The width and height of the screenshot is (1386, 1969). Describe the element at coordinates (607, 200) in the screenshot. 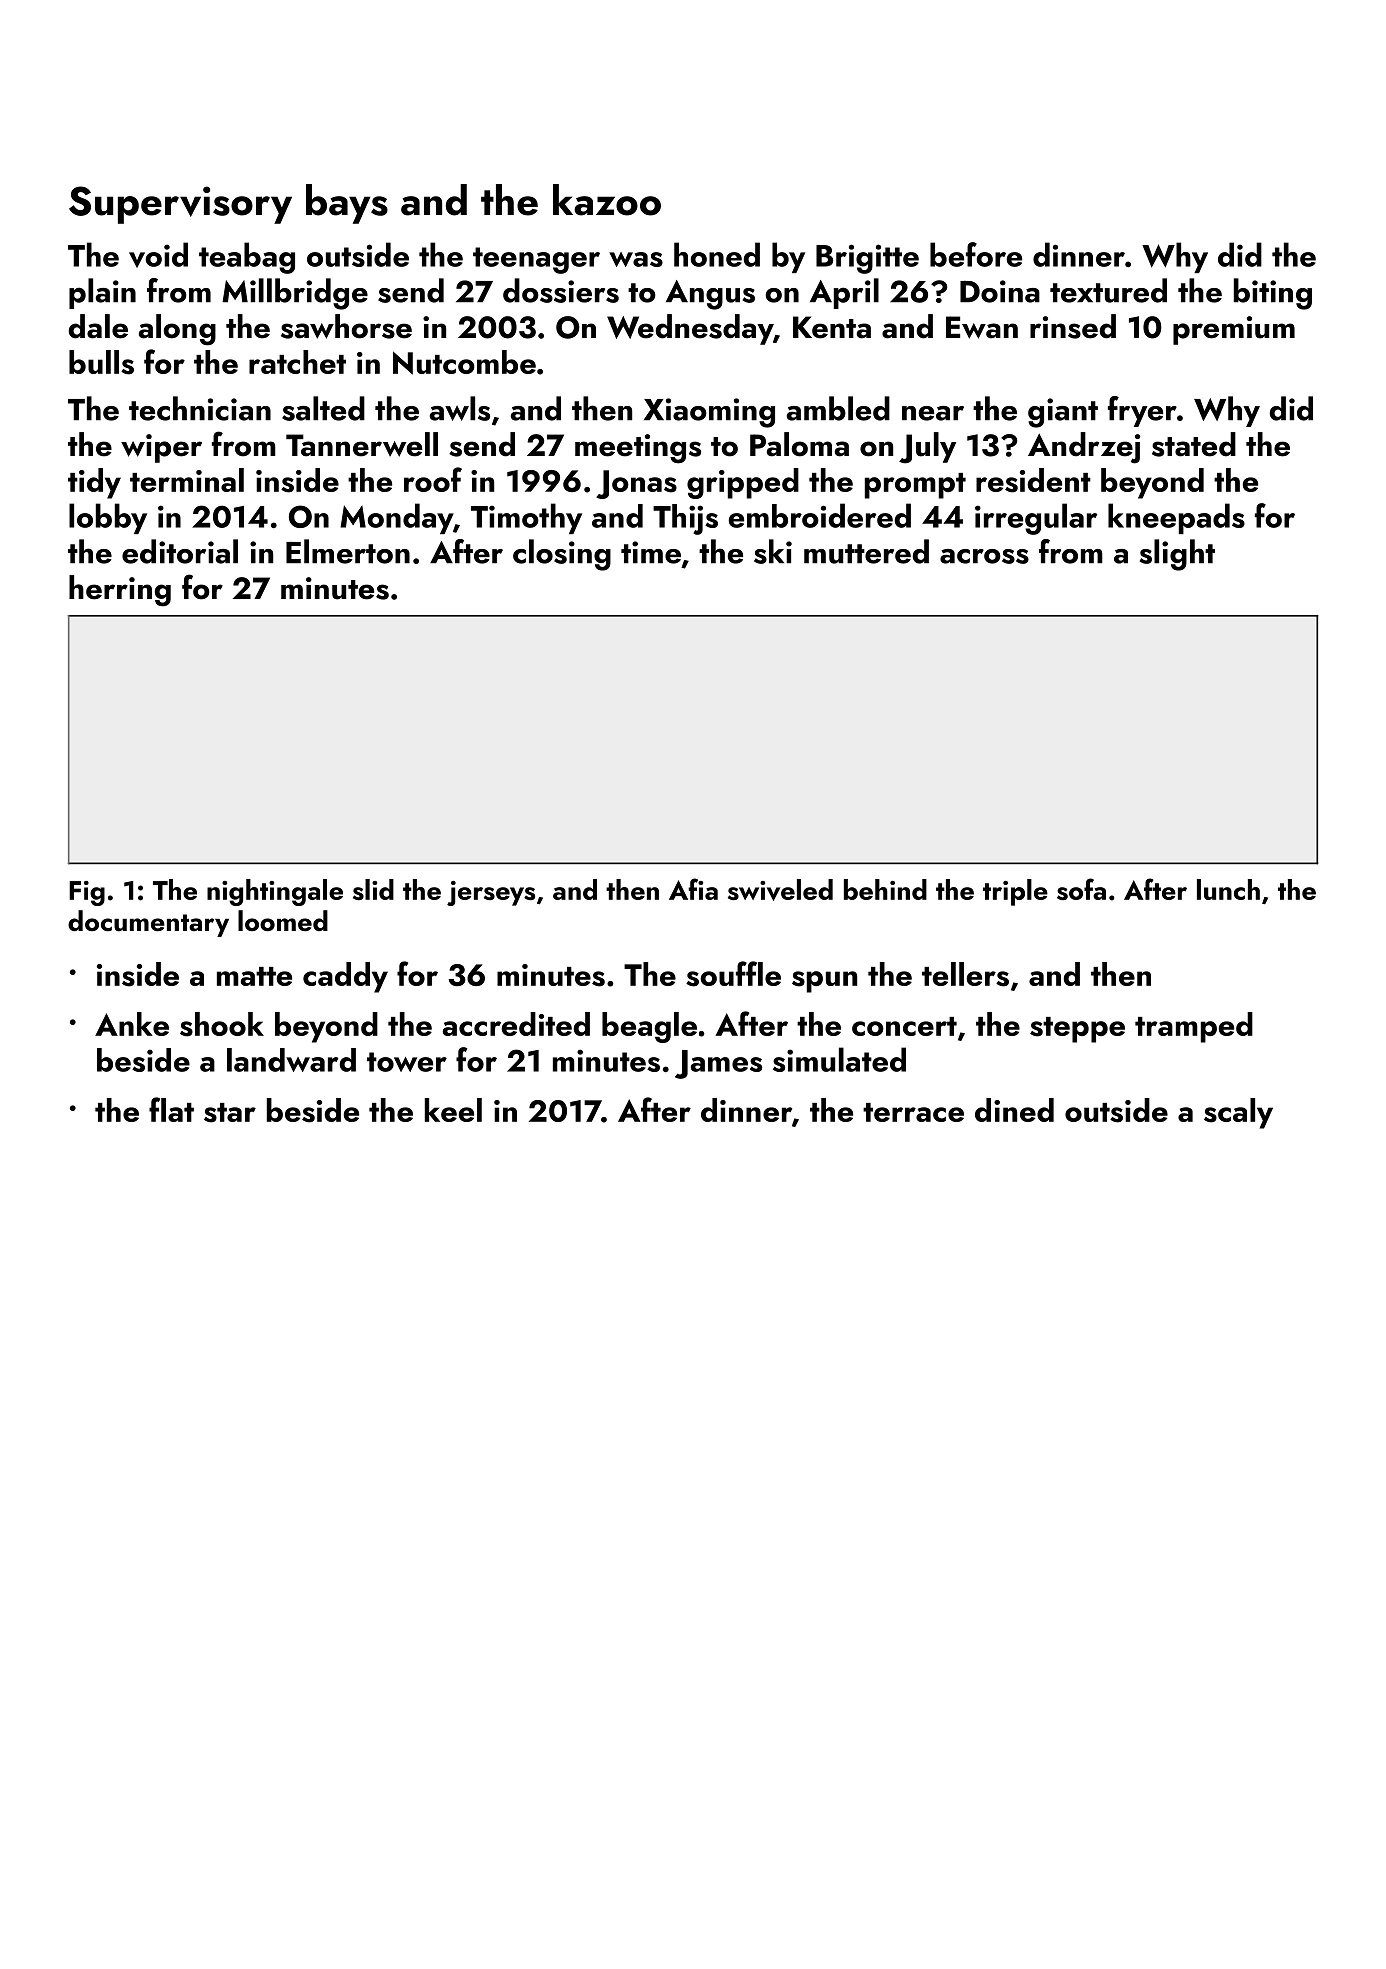

I see `kazoo` at that location.
